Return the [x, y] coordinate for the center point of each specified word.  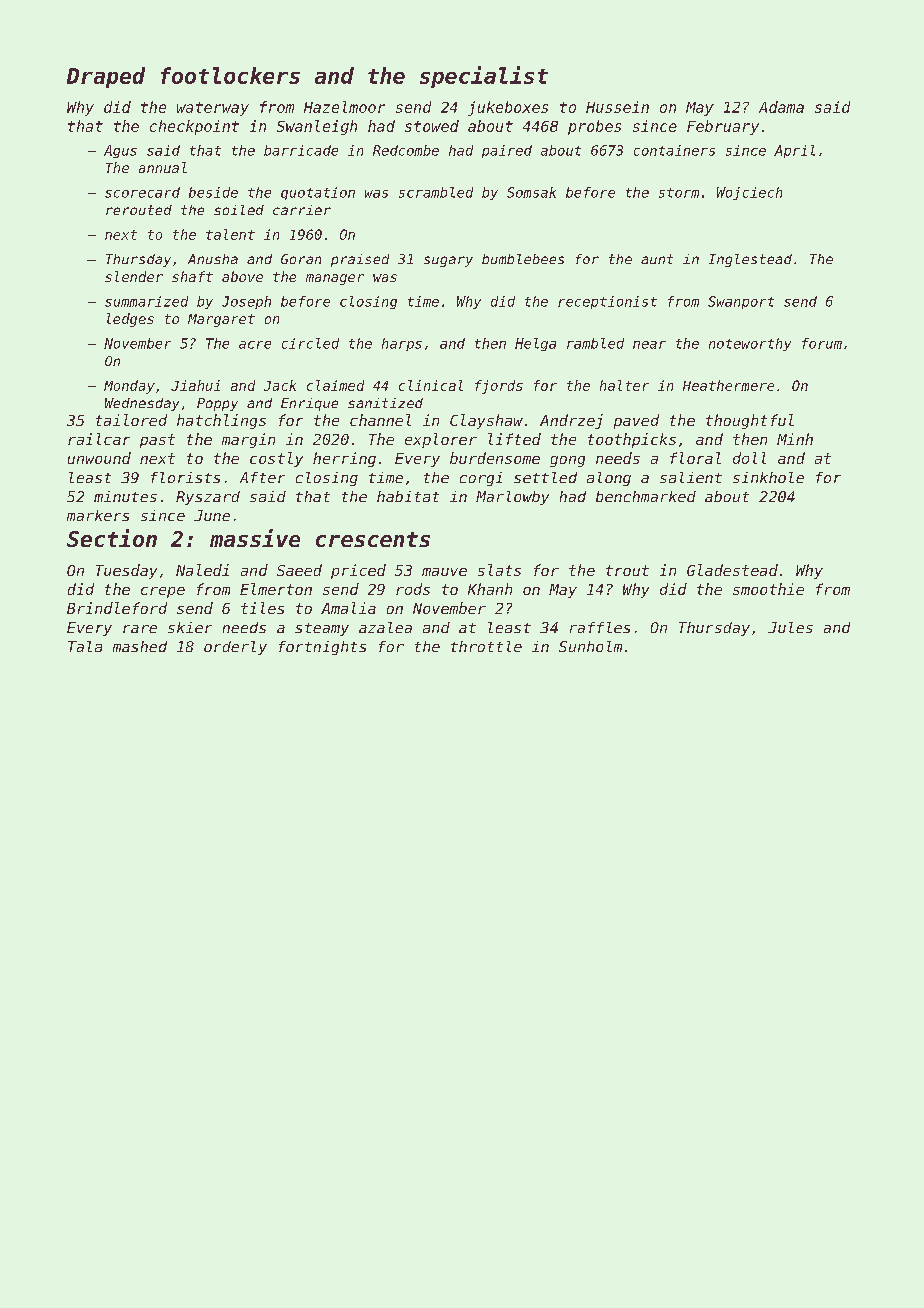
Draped [106, 77]
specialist [484, 77]
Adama [781, 107]
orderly [235, 648]
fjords [499, 387]
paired [507, 151]
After [262, 477]
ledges [130, 320]
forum [822, 343]
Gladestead [732, 570]
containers [674, 150]
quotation [318, 193]
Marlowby [512, 498]
